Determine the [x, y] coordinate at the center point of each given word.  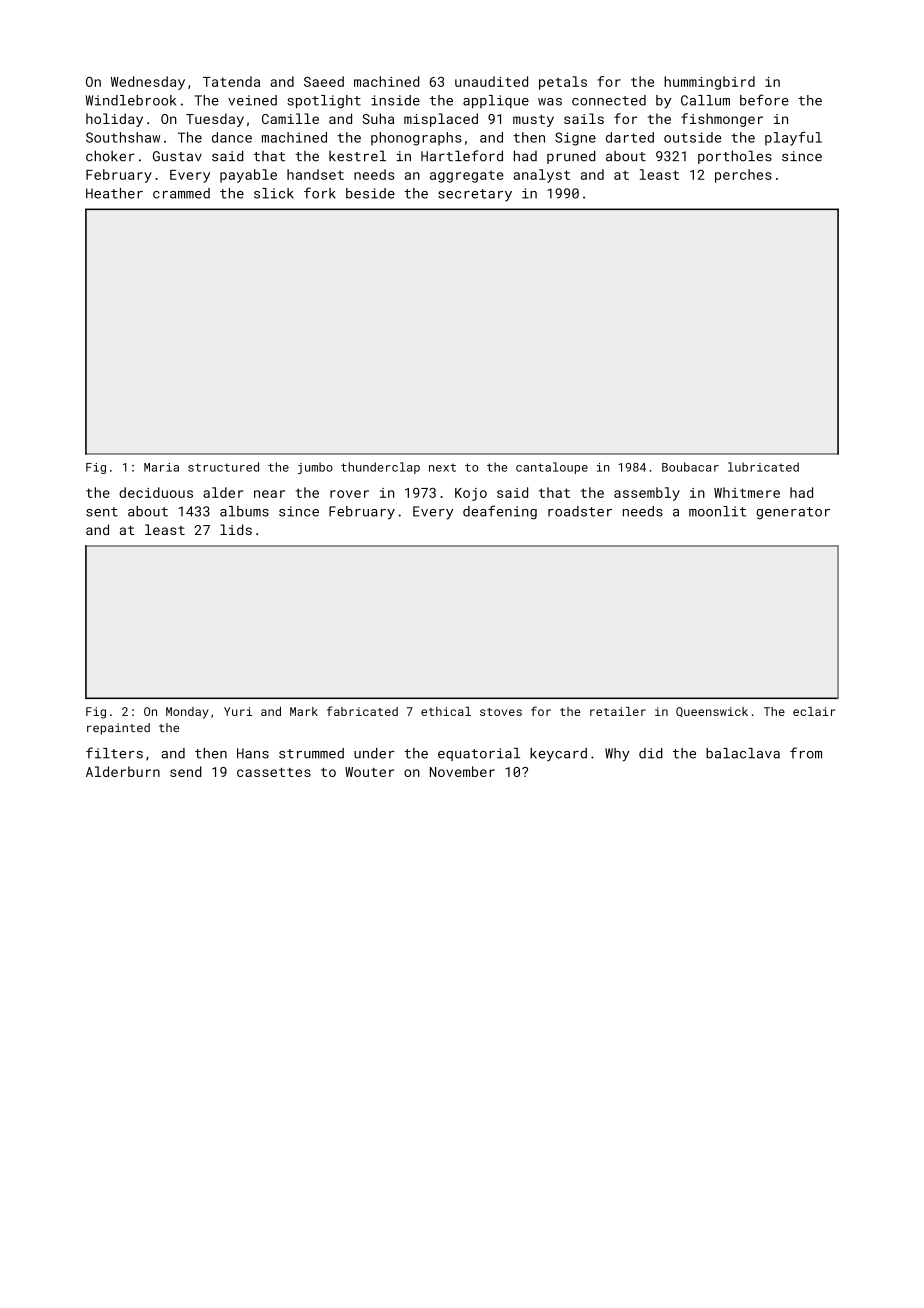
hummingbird [709, 83]
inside [395, 100]
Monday [187, 713]
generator [793, 513]
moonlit [717, 511]
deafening [500, 512]
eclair [814, 711]
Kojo [471, 494]
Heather [114, 193]
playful [793, 139]
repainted [118, 729]
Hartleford [462, 156]
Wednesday [148, 83]
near [269, 494]
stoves [501, 712]
